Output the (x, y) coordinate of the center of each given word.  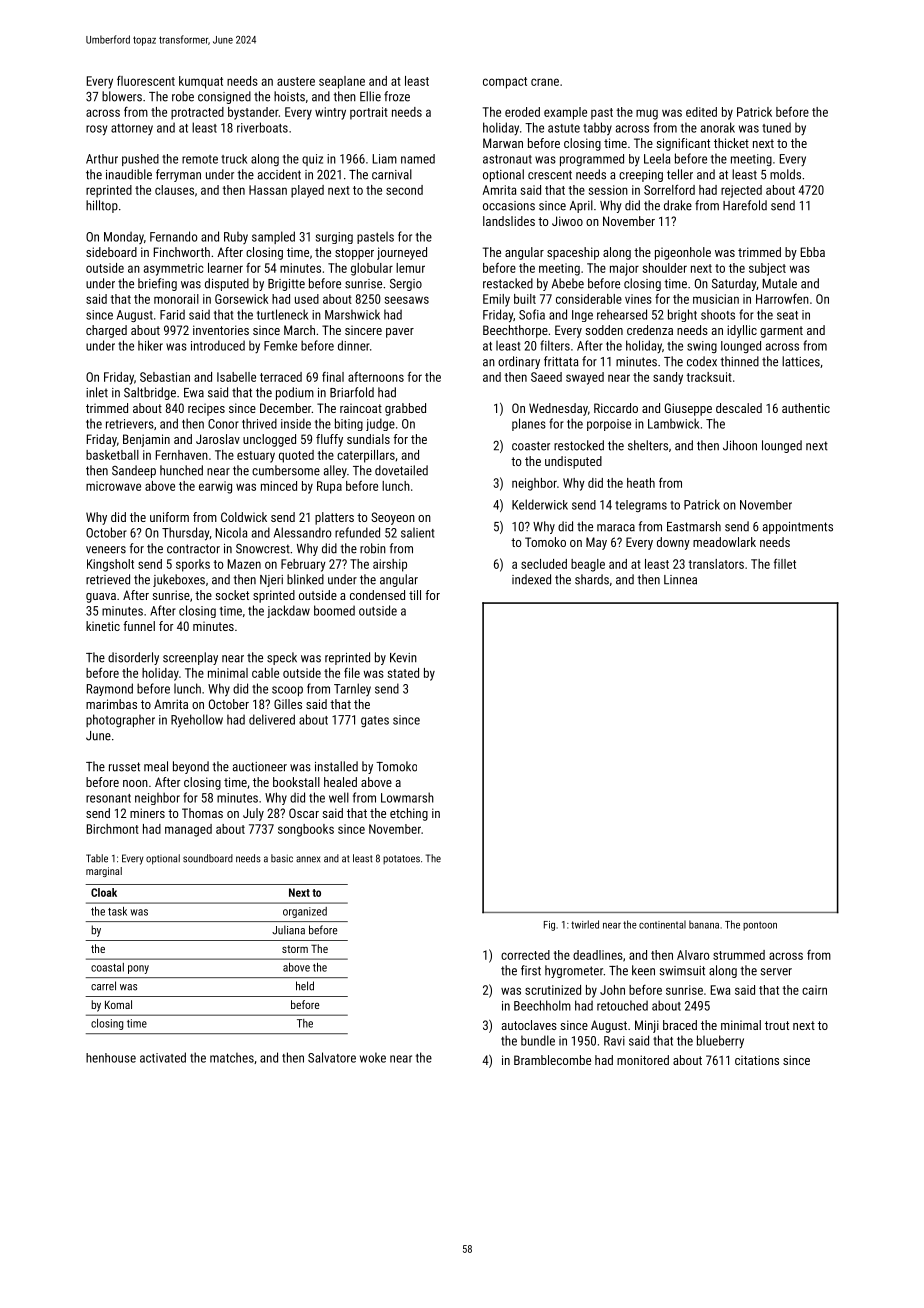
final (333, 377)
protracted (197, 113)
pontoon (760, 926)
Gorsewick (242, 299)
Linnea (680, 580)
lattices (801, 361)
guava (101, 598)
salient (417, 533)
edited (701, 112)
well (339, 797)
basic (282, 858)
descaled (739, 408)
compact (505, 83)
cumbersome (286, 470)
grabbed (405, 409)
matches (232, 1057)
